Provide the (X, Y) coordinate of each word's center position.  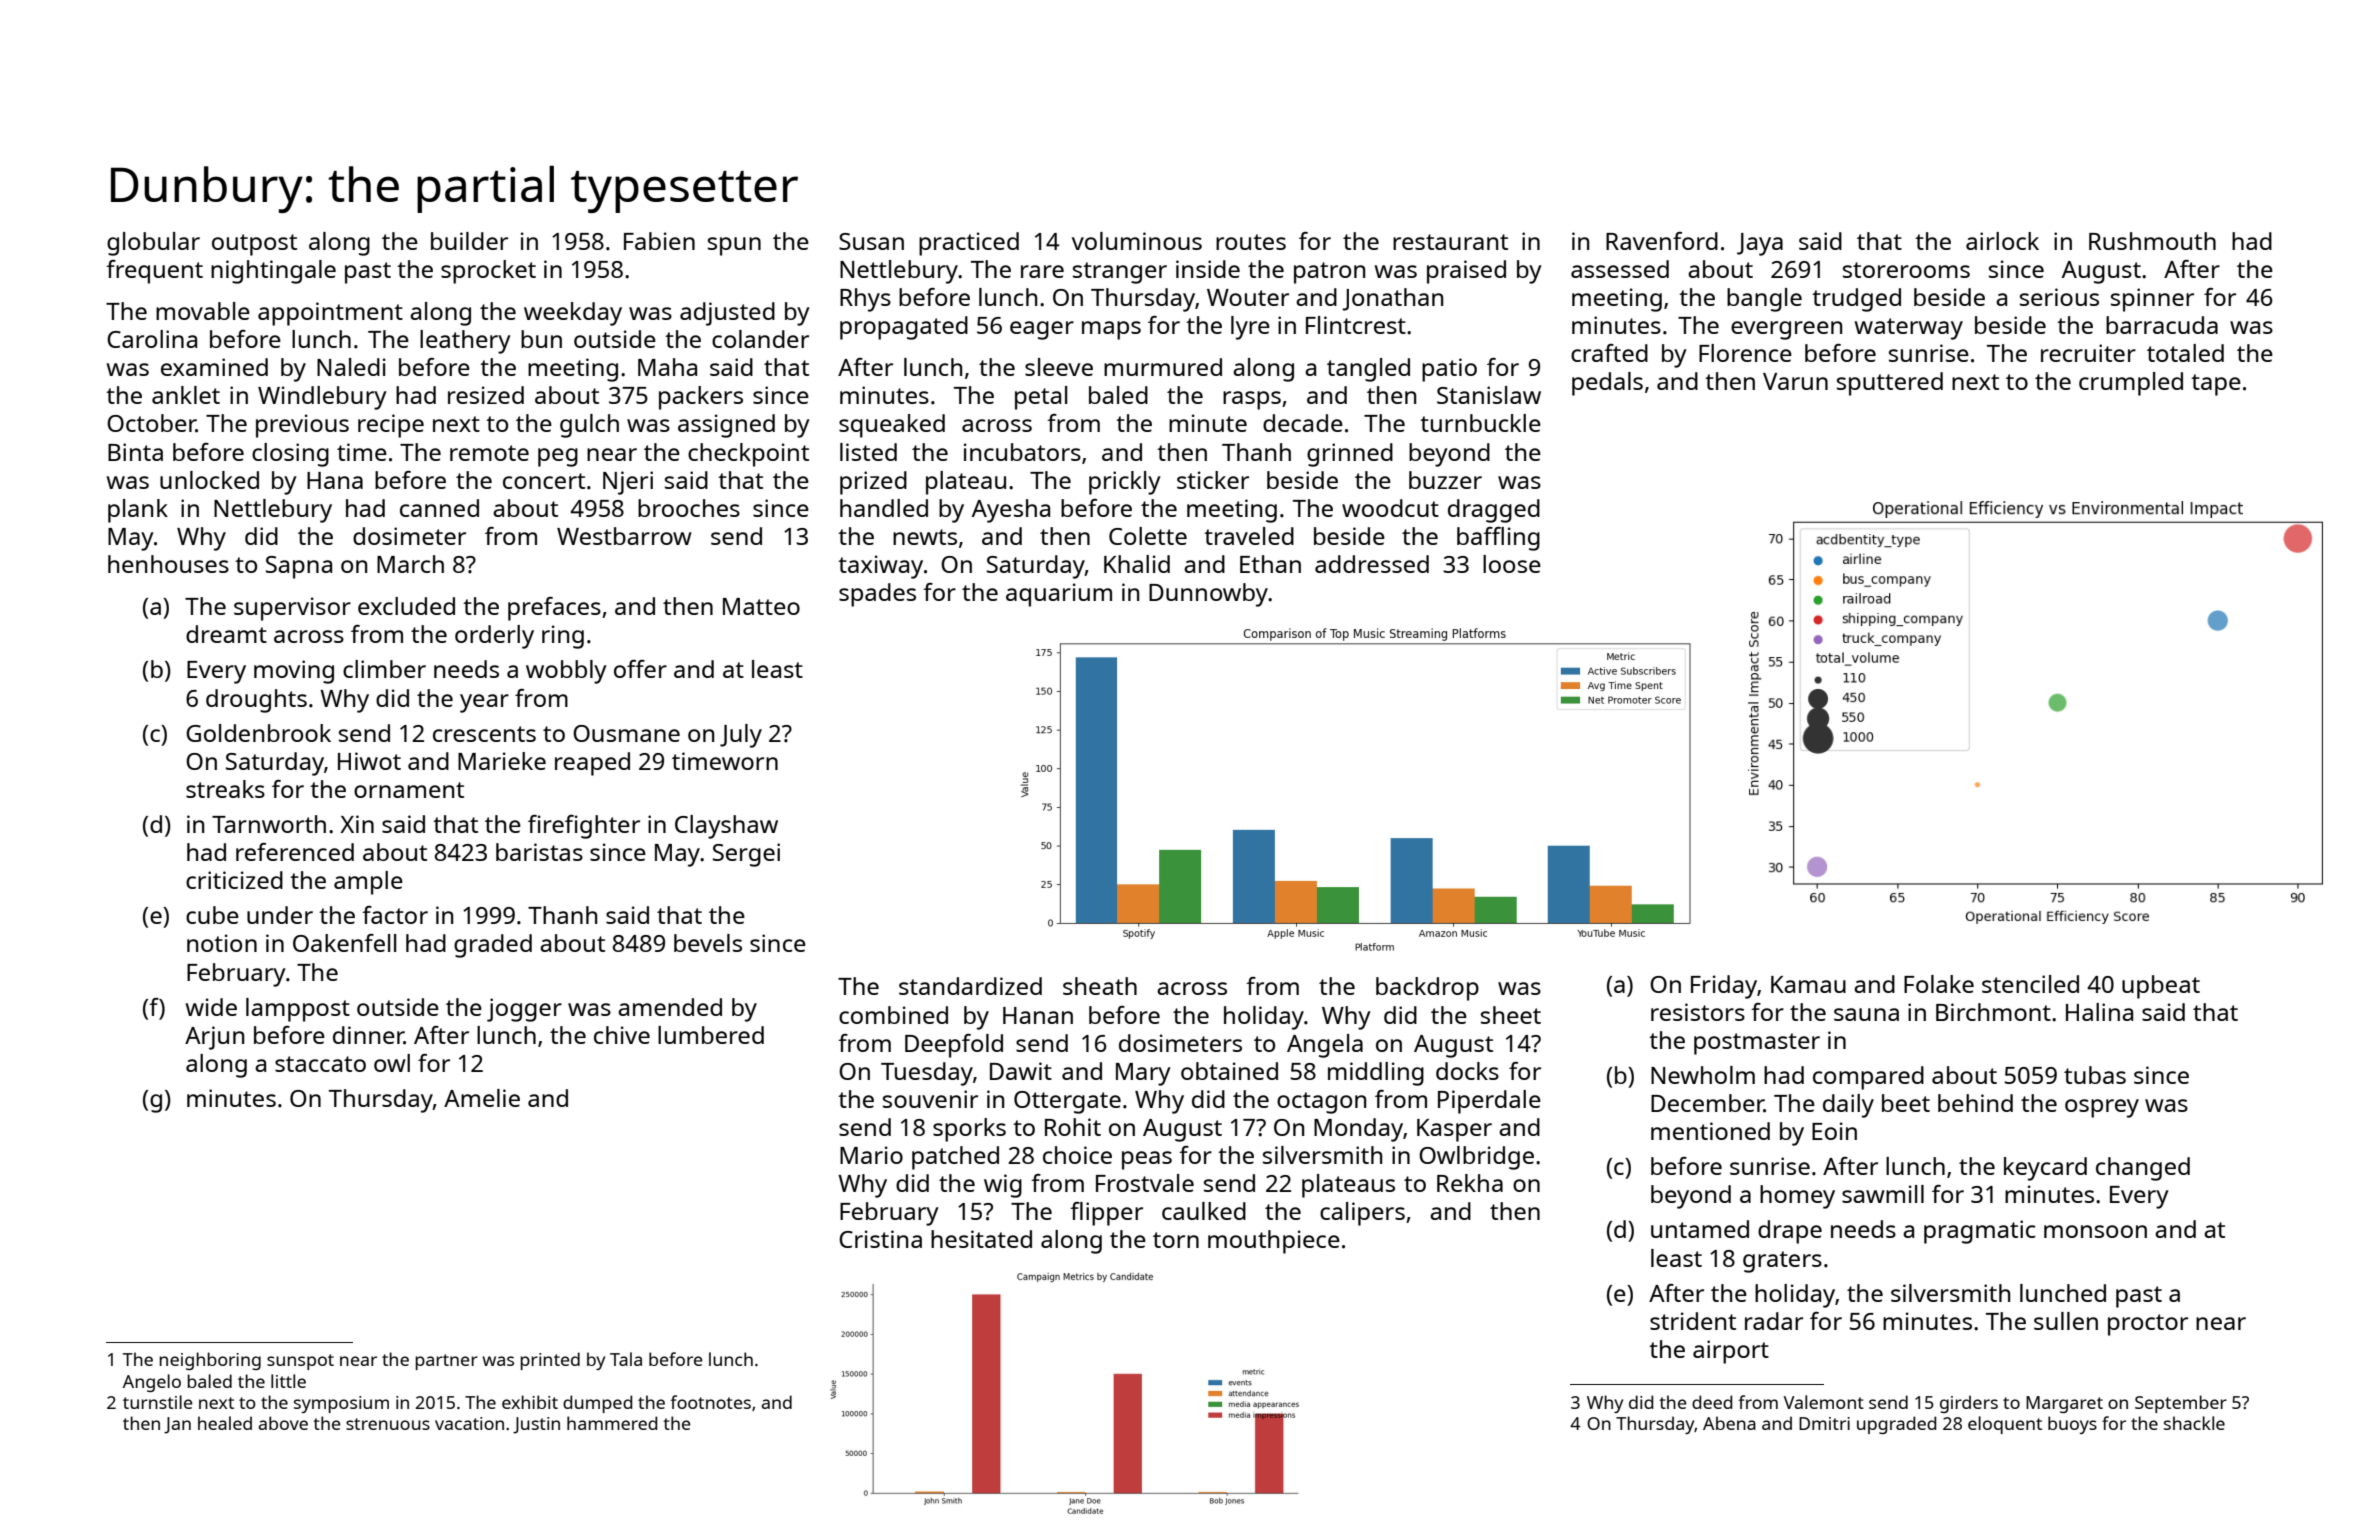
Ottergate (1067, 1102)
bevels (708, 943)
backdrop (1427, 989)
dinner (368, 1035)
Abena (1729, 1423)
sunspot (300, 1362)
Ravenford (1662, 241)
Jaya (1760, 244)
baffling (1498, 539)
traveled (1249, 536)
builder (469, 241)
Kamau (1808, 984)
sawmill (1883, 1194)
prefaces (554, 609)
